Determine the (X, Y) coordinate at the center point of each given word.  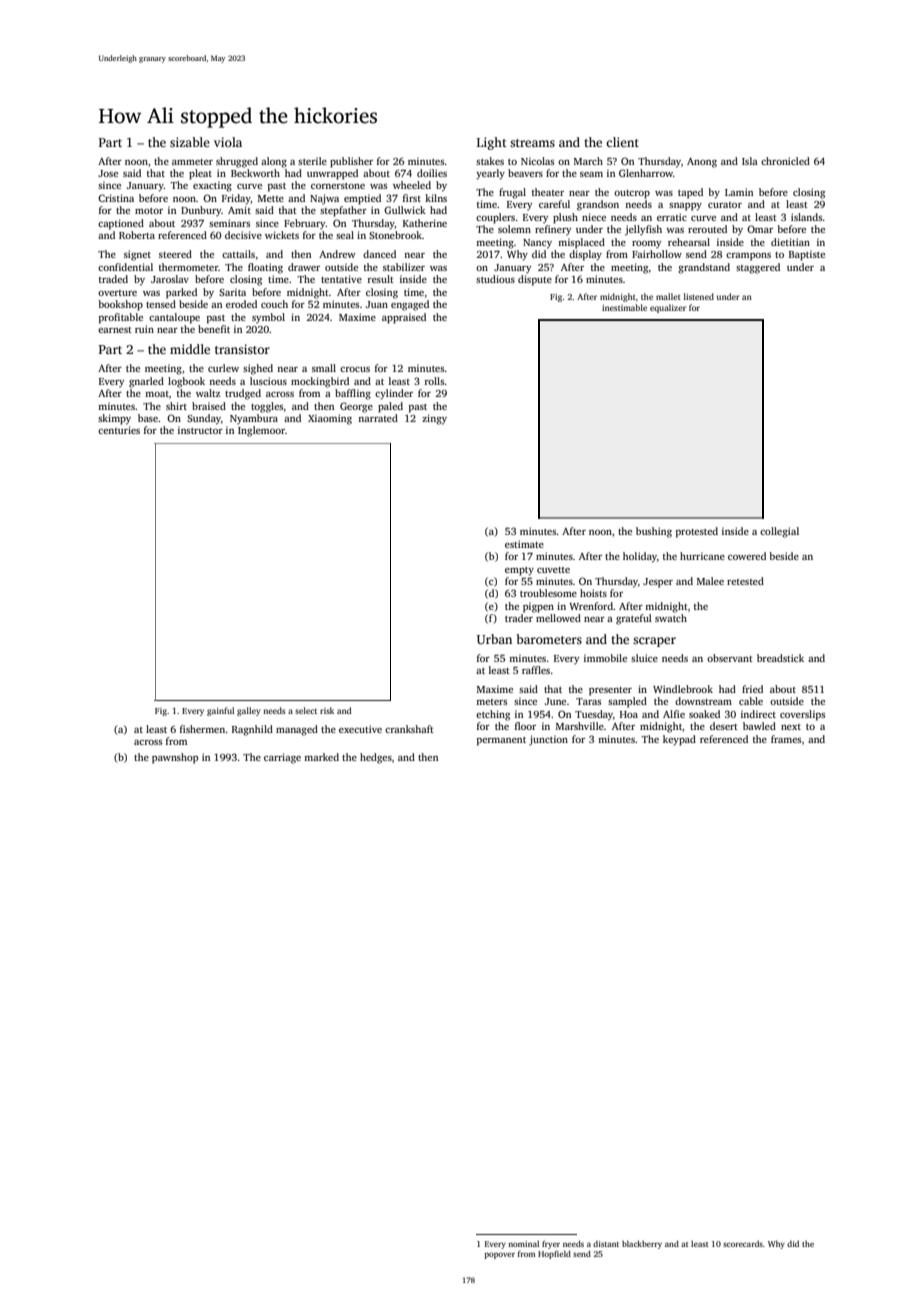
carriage (282, 758)
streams (532, 143)
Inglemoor (261, 431)
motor (149, 211)
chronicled (785, 161)
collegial (779, 532)
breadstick (780, 658)
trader (519, 618)
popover (499, 1255)
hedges (376, 758)
